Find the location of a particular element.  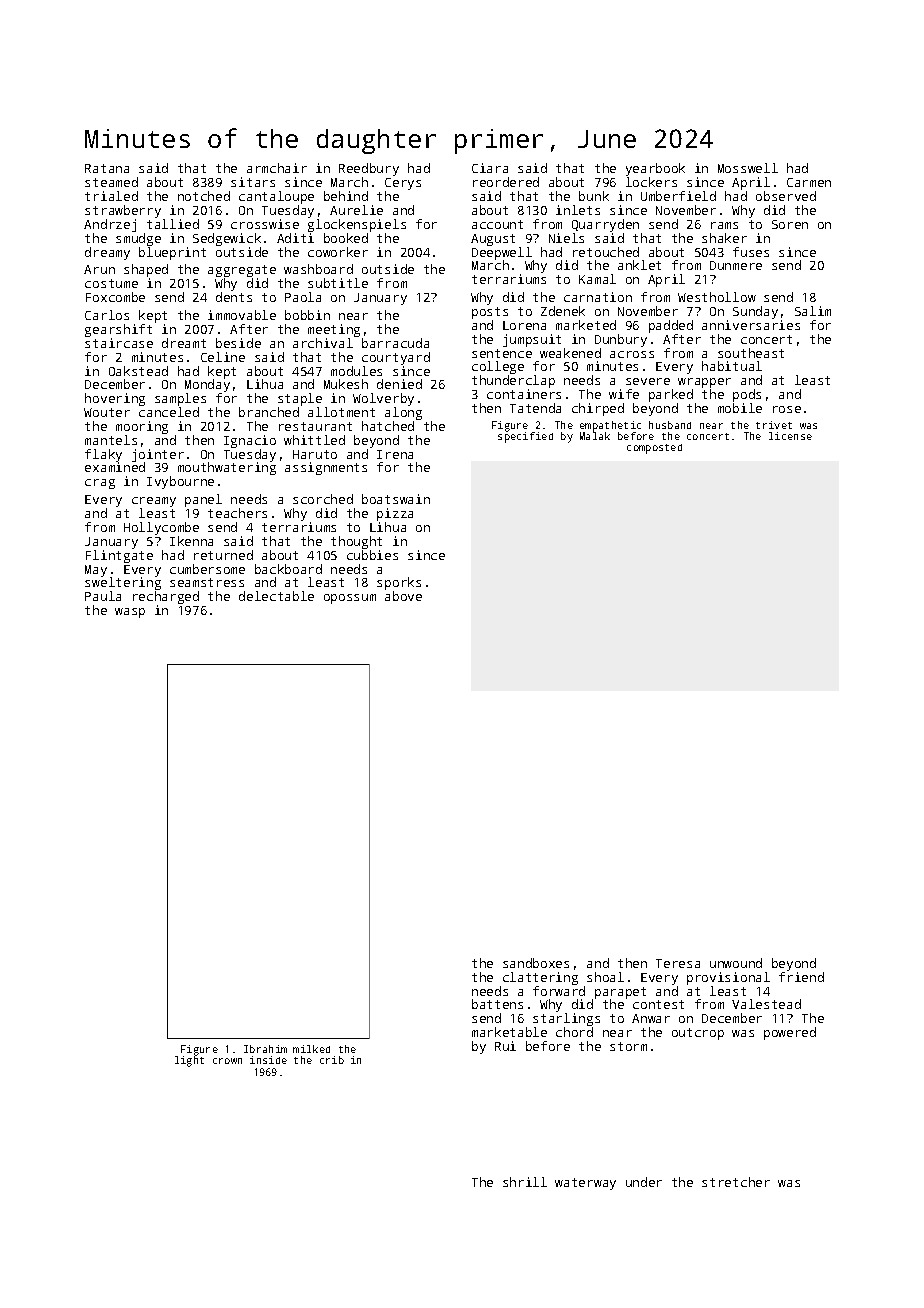

light is located at coordinates (189, 1062).
